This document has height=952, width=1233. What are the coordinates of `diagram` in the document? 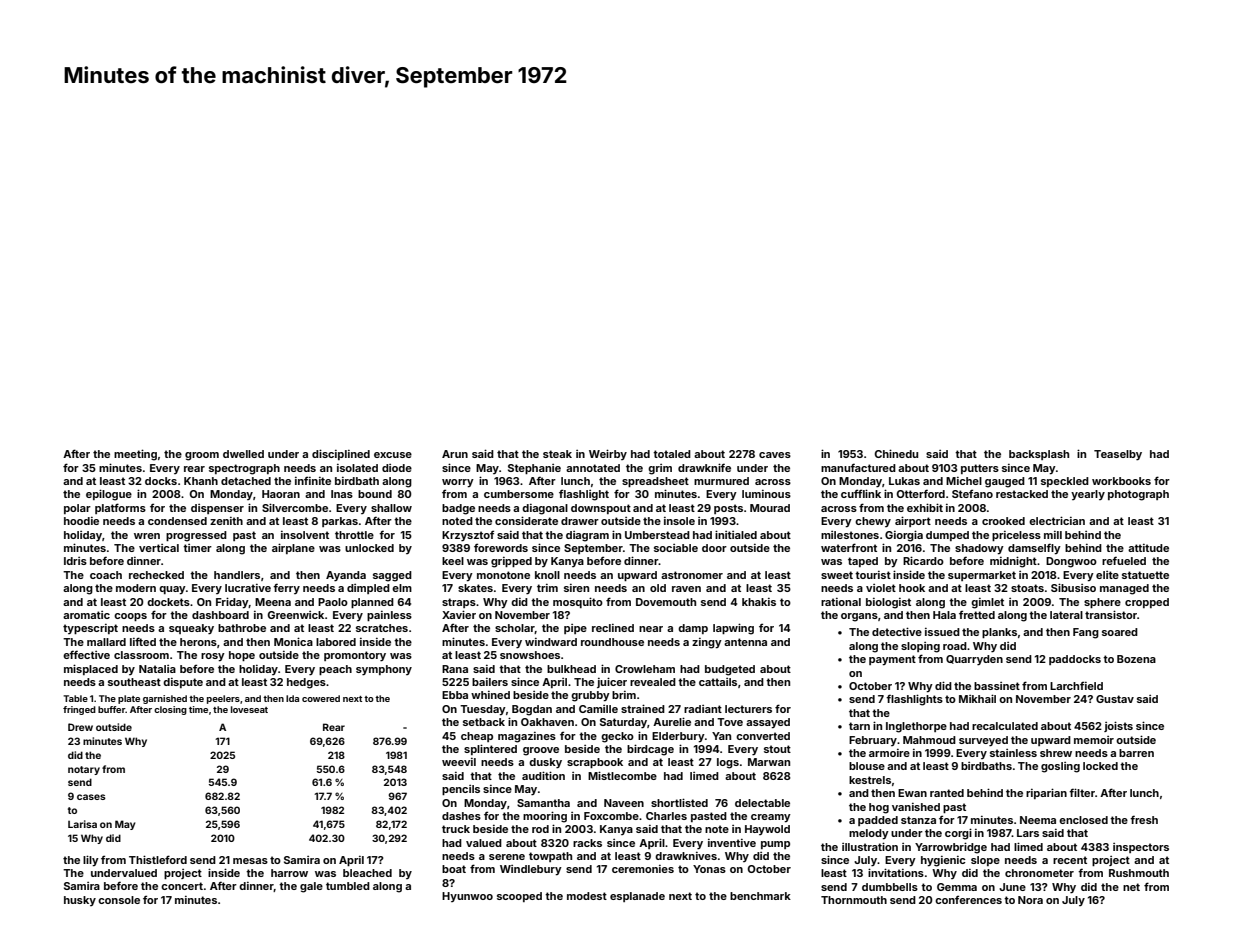 It's located at (587, 536).
